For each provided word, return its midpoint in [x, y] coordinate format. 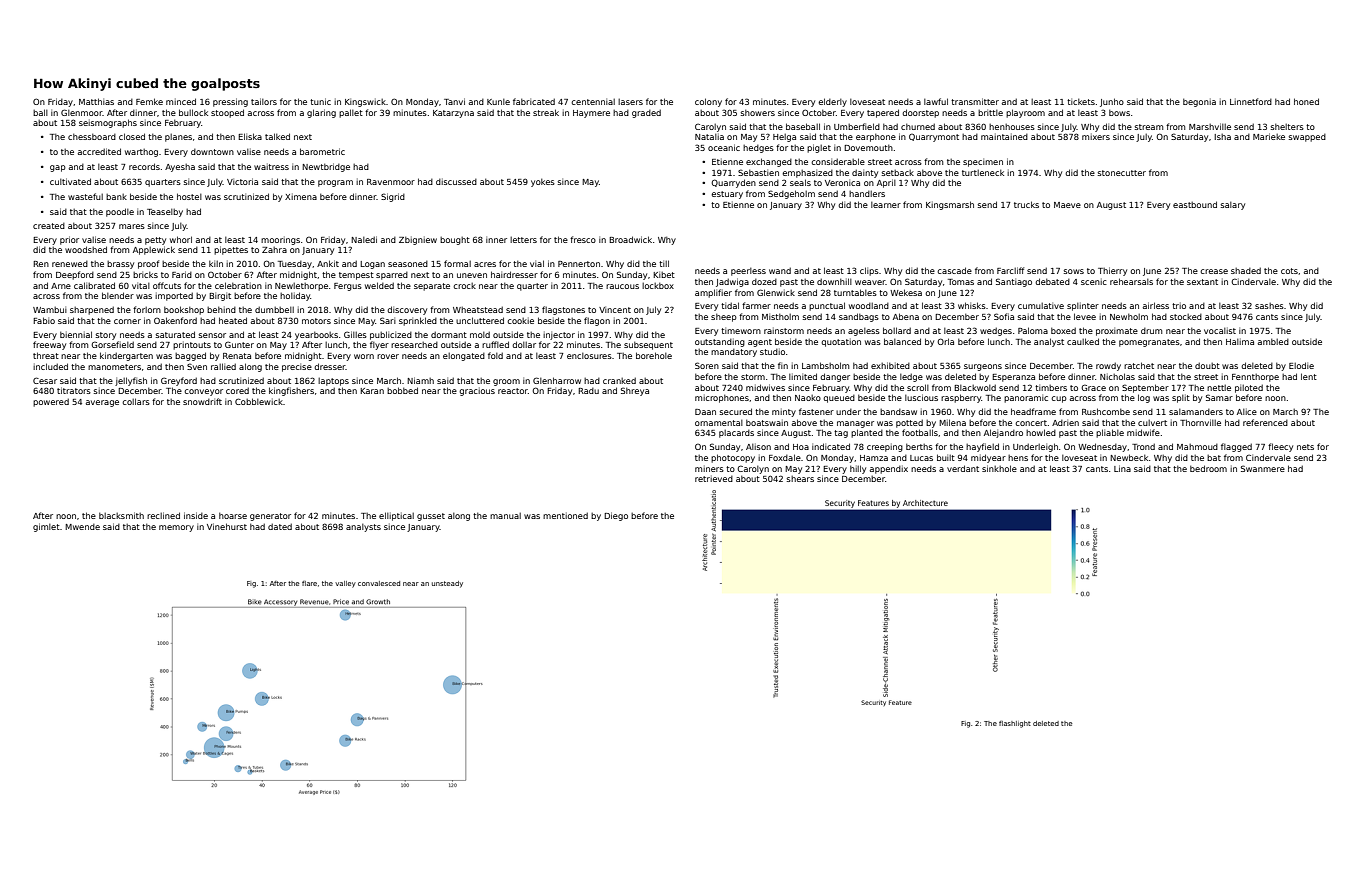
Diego [616, 516]
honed [1306, 101]
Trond [1143, 446]
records [144, 166]
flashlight [1015, 724]
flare [309, 583]
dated [280, 526]
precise [297, 368]
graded [646, 113]
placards [736, 434]
